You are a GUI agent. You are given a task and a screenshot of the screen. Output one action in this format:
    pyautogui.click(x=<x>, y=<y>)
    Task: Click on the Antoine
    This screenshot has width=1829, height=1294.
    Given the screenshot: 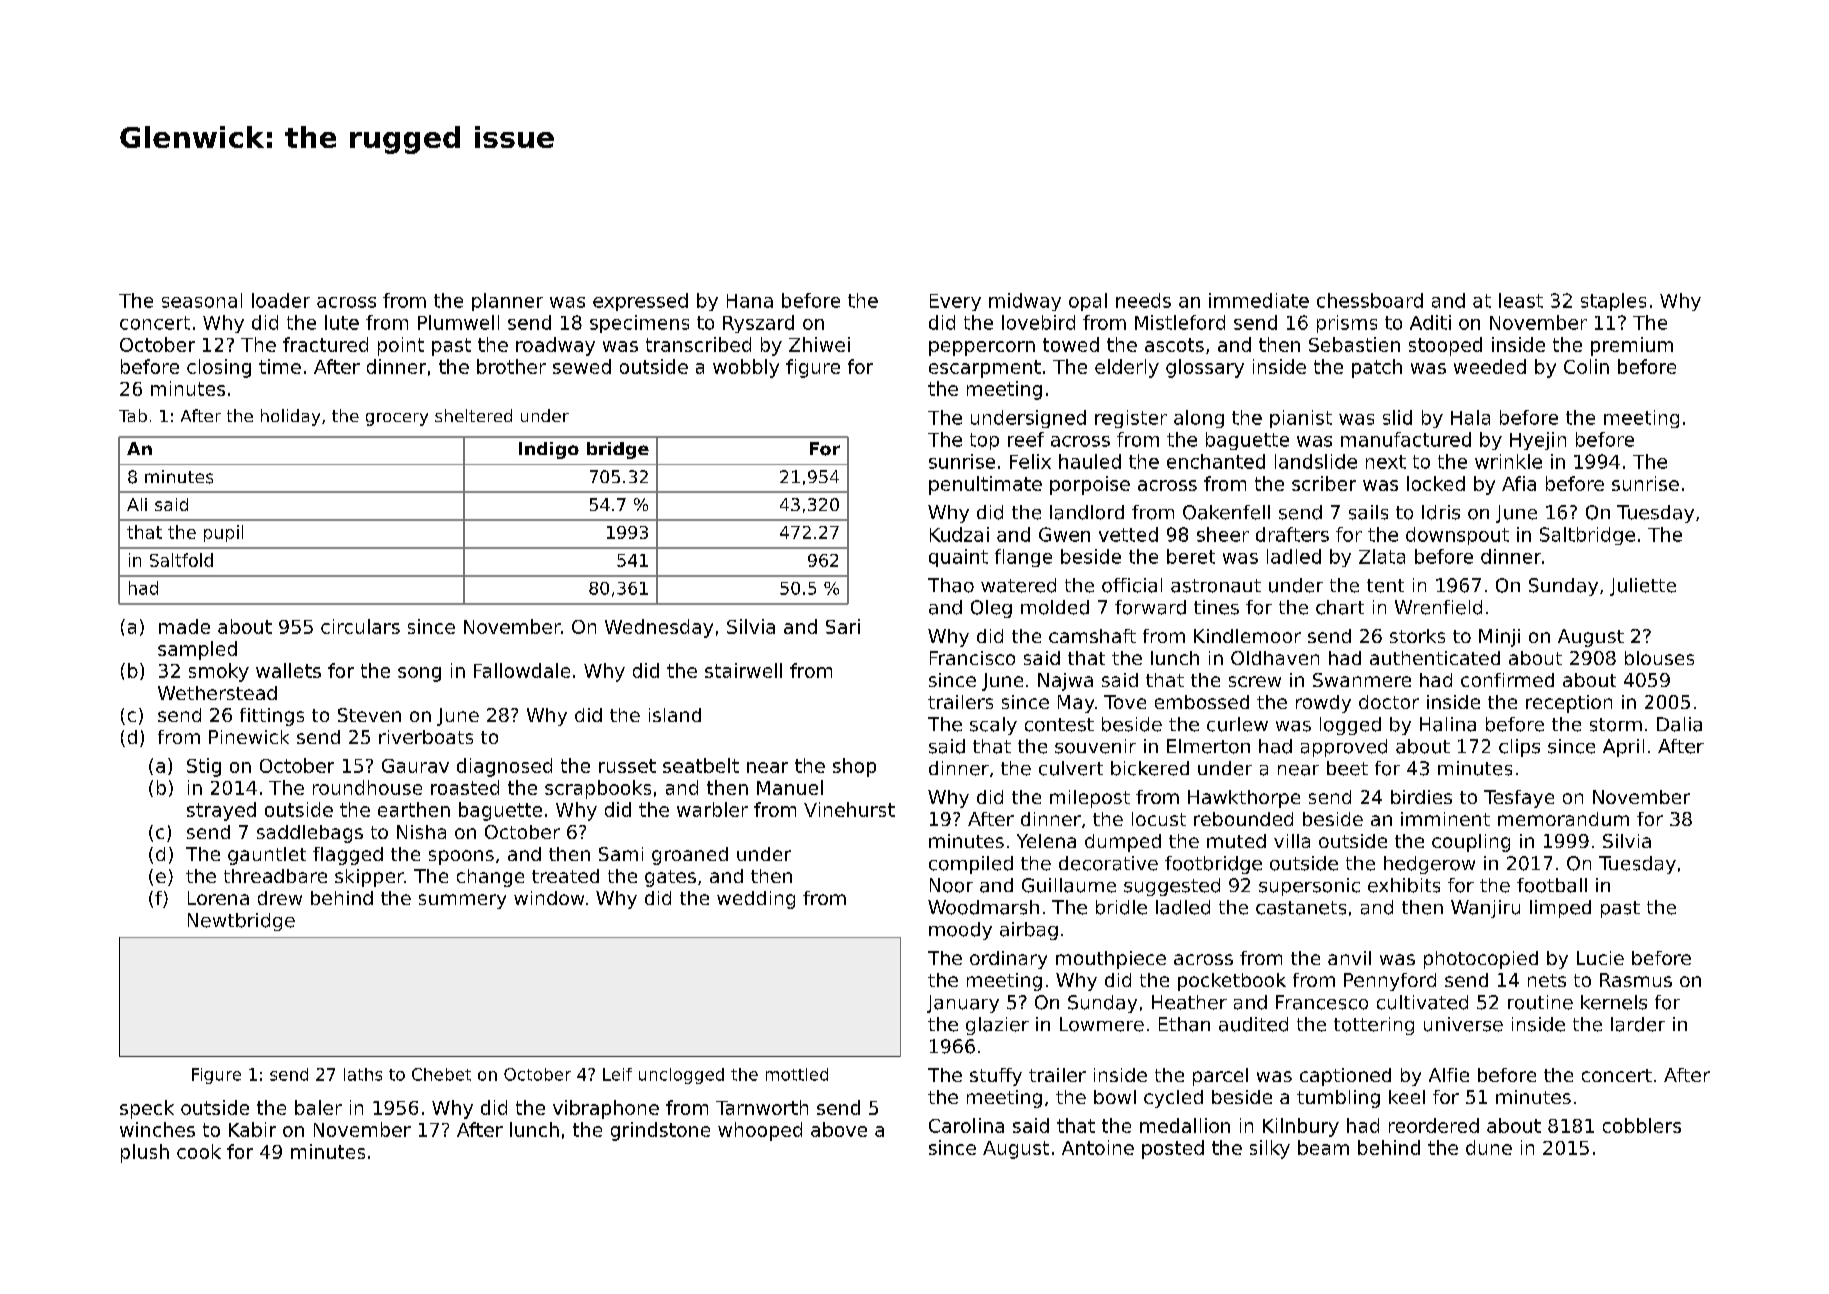 What is the action you would take?
    pyautogui.click(x=1098, y=1147)
